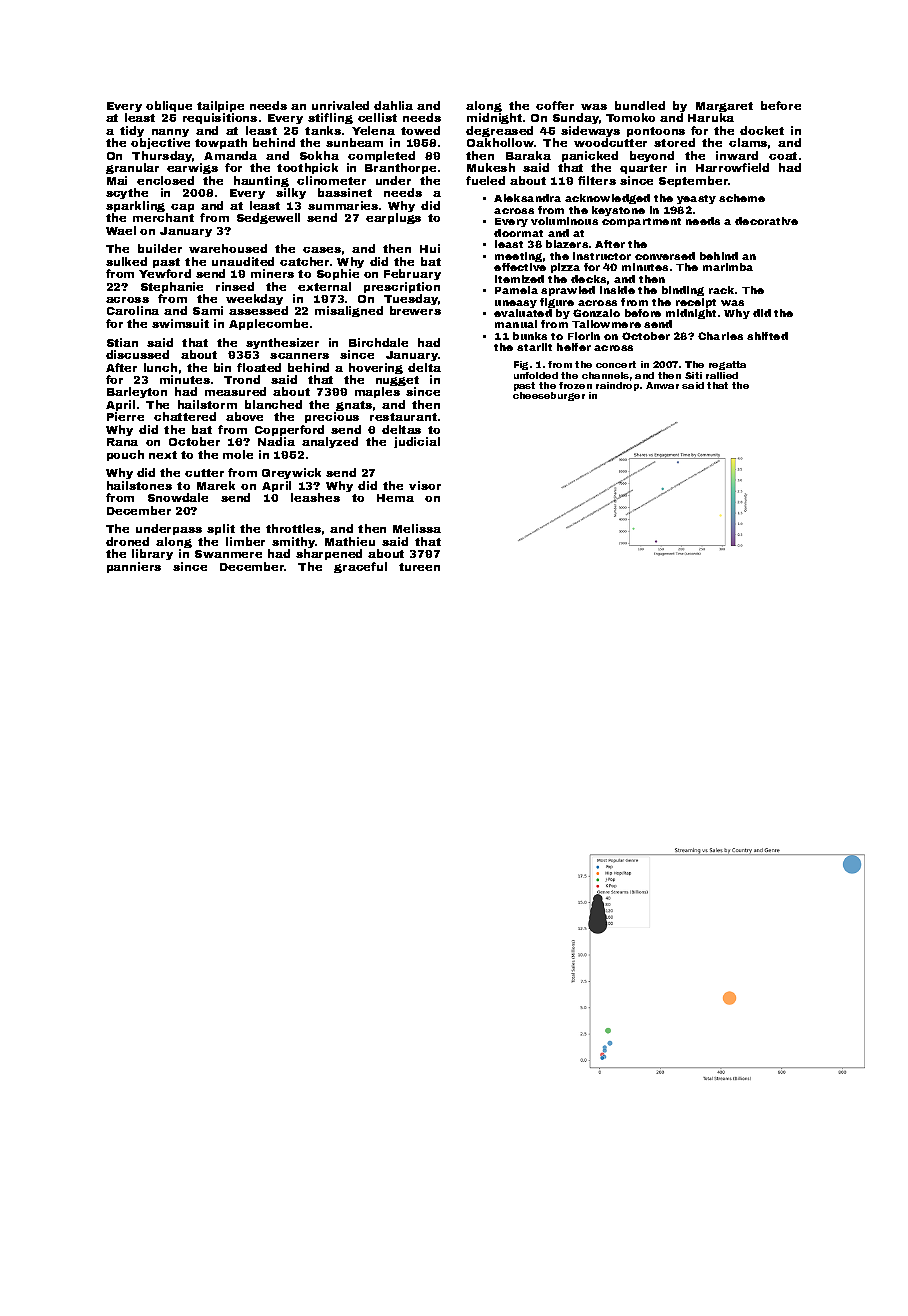 The width and height of the document is (908, 1316). I want to click on maples, so click(377, 393).
